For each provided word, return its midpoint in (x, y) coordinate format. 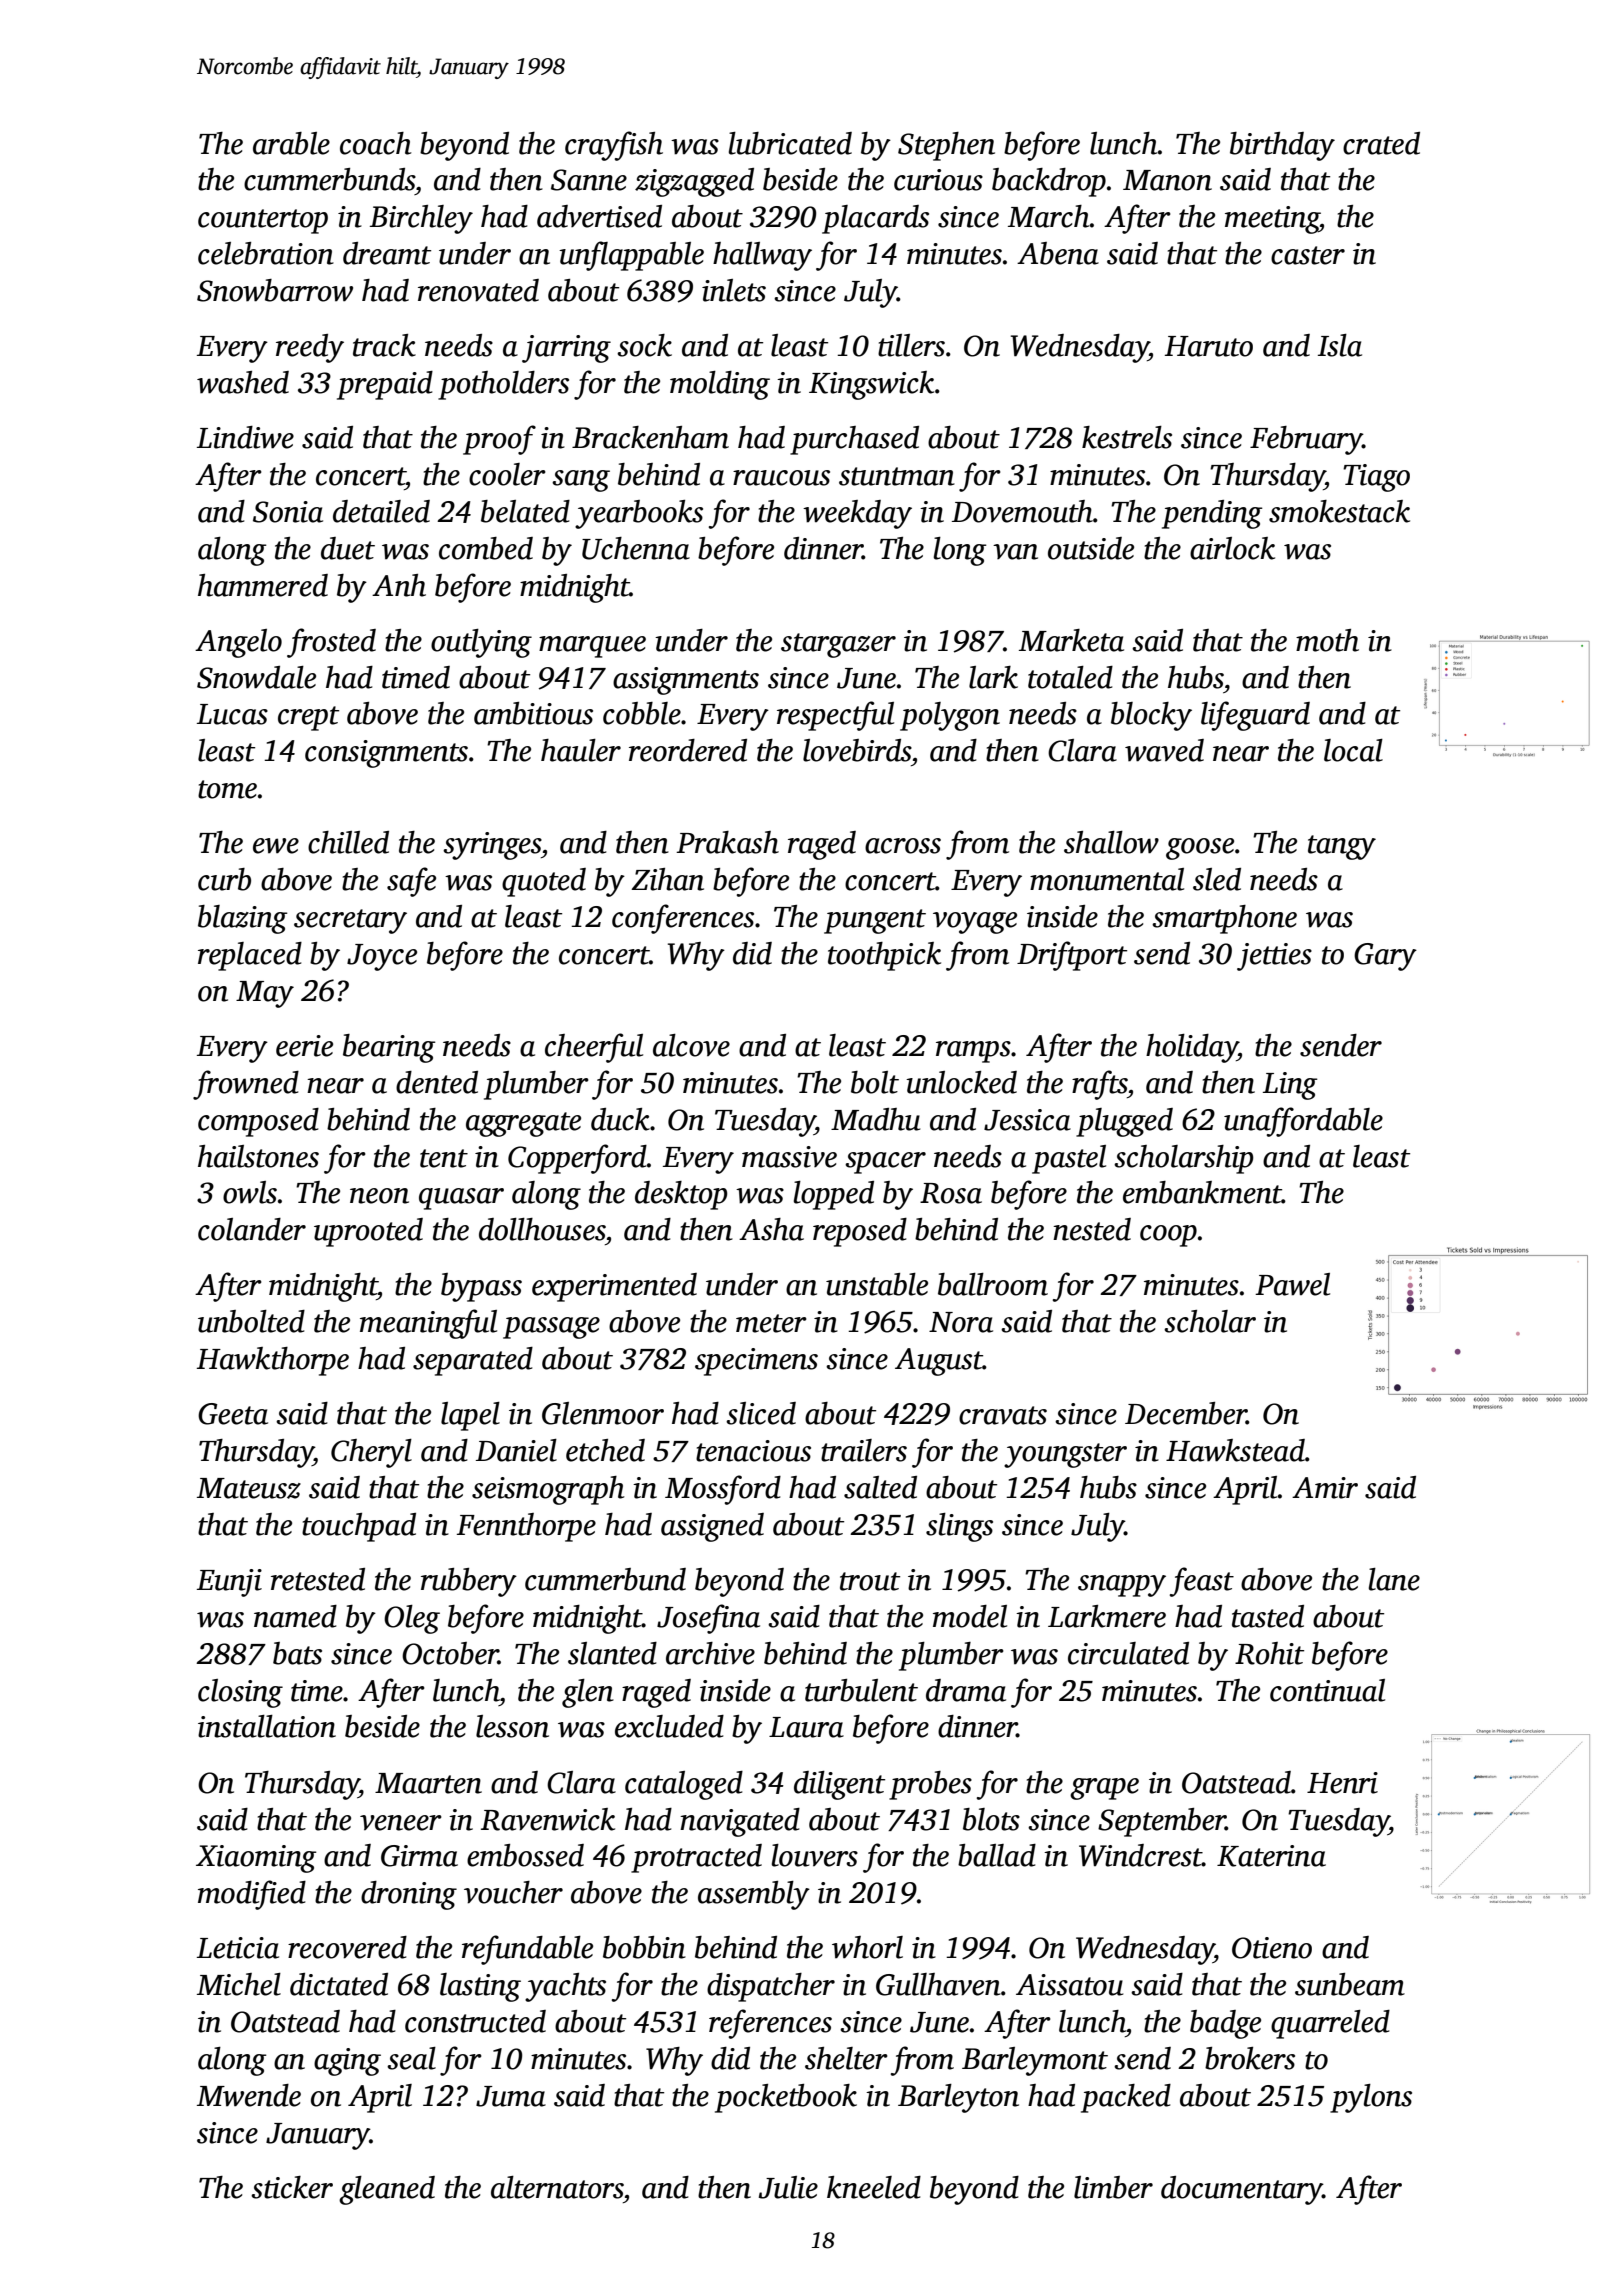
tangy (1342, 847)
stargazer (838, 645)
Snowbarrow (275, 290)
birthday (1282, 146)
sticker (292, 2187)
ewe (276, 846)
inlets (734, 290)
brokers (1250, 2058)
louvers (815, 1855)
